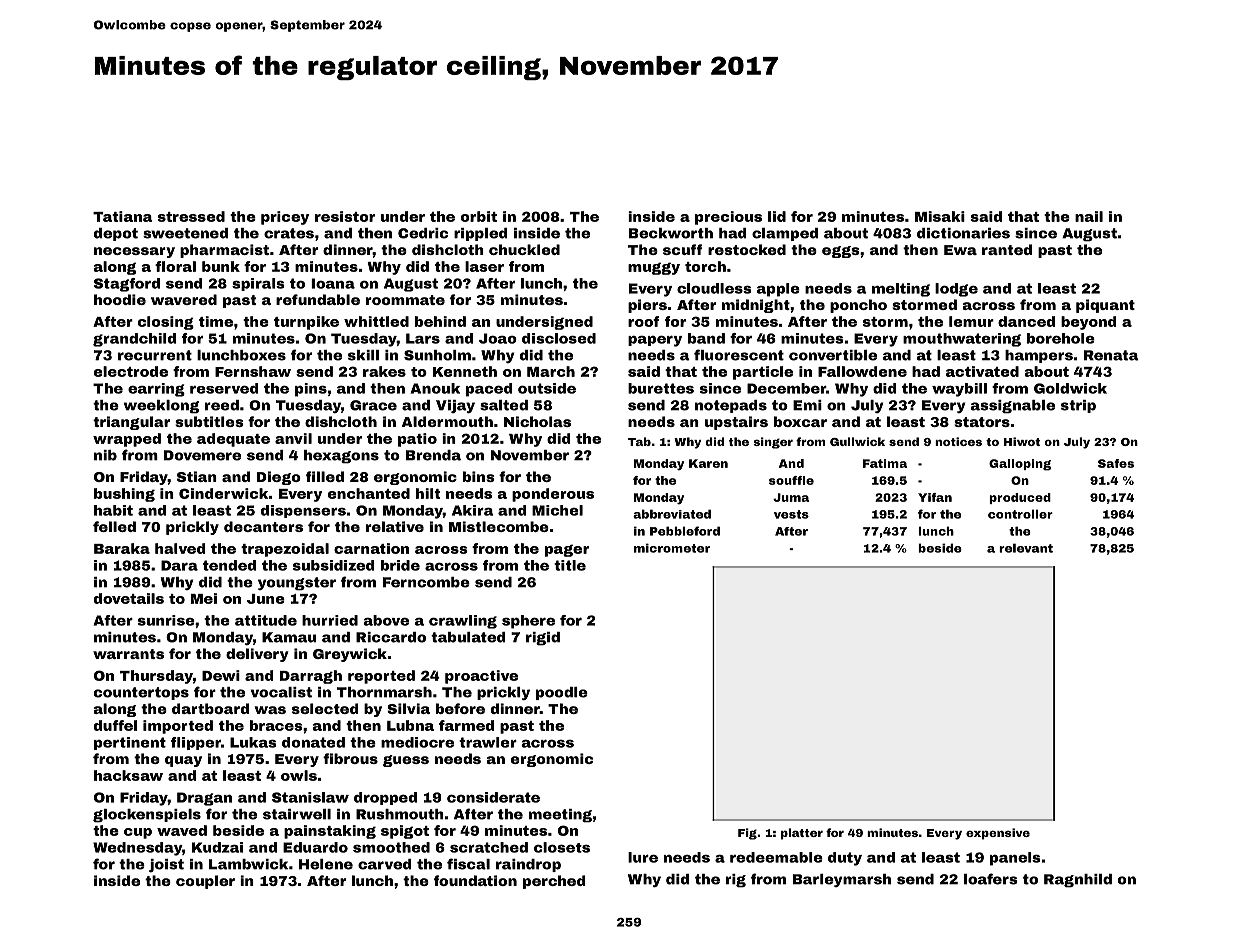  I want to click on assignable, so click(1012, 407).
